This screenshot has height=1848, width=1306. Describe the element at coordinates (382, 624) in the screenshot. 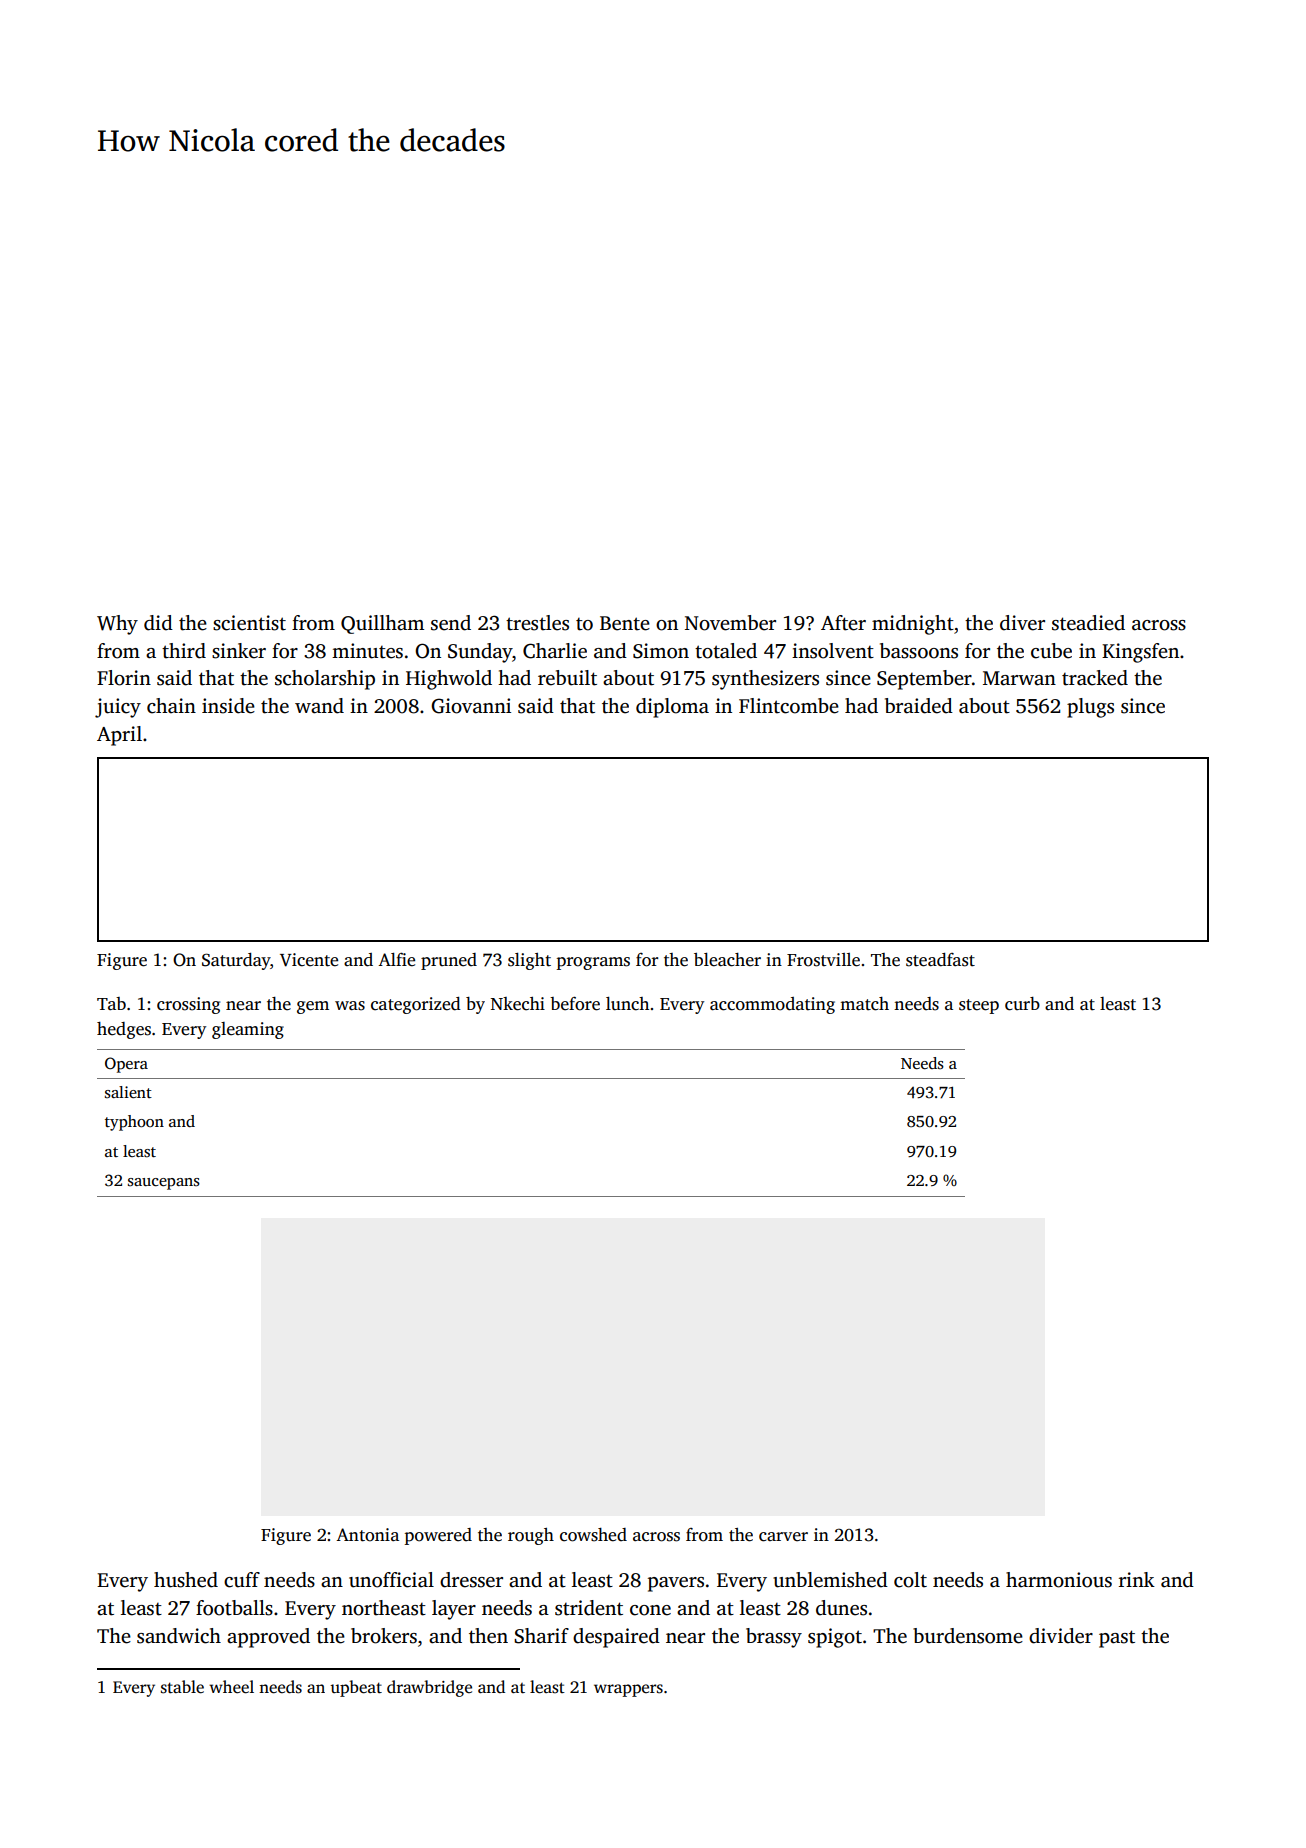

I see `Quillham` at that location.
